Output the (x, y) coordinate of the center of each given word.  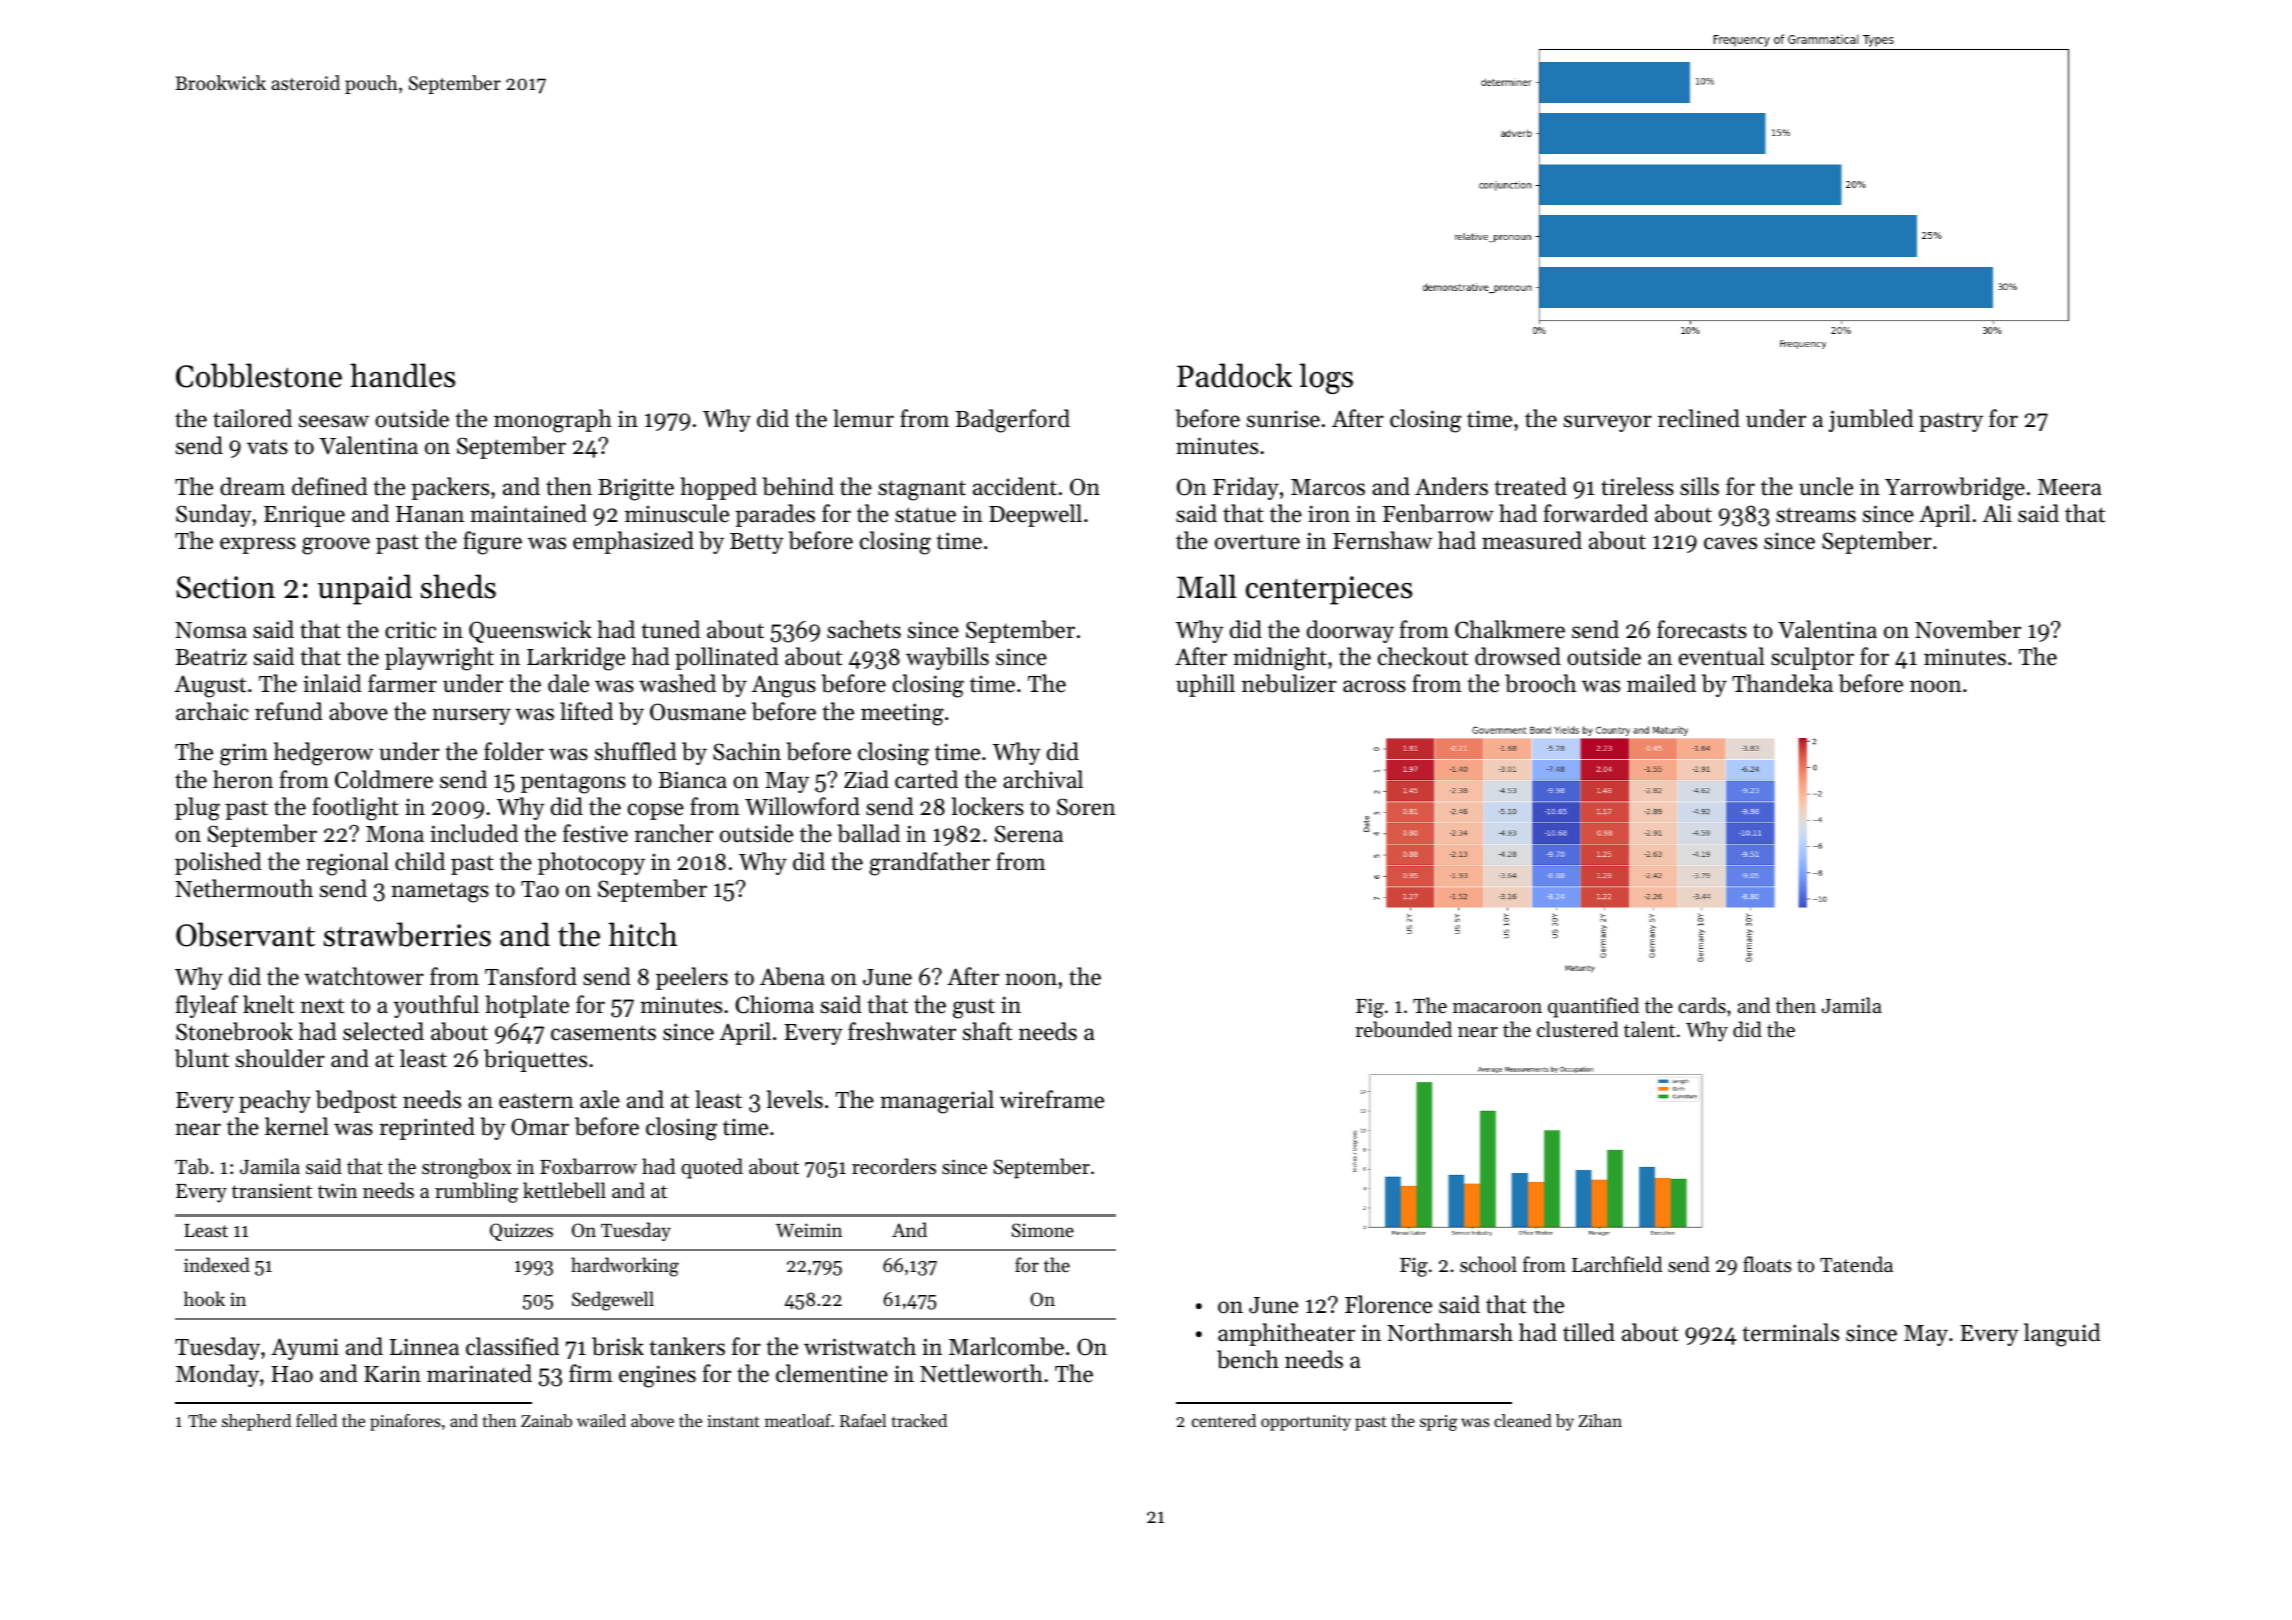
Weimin (809, 1230)
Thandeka (1782, 683)
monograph (553, 421)
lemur (863, 418)
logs (1326, 378)
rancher (674, 833)
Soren (1086, 807)
